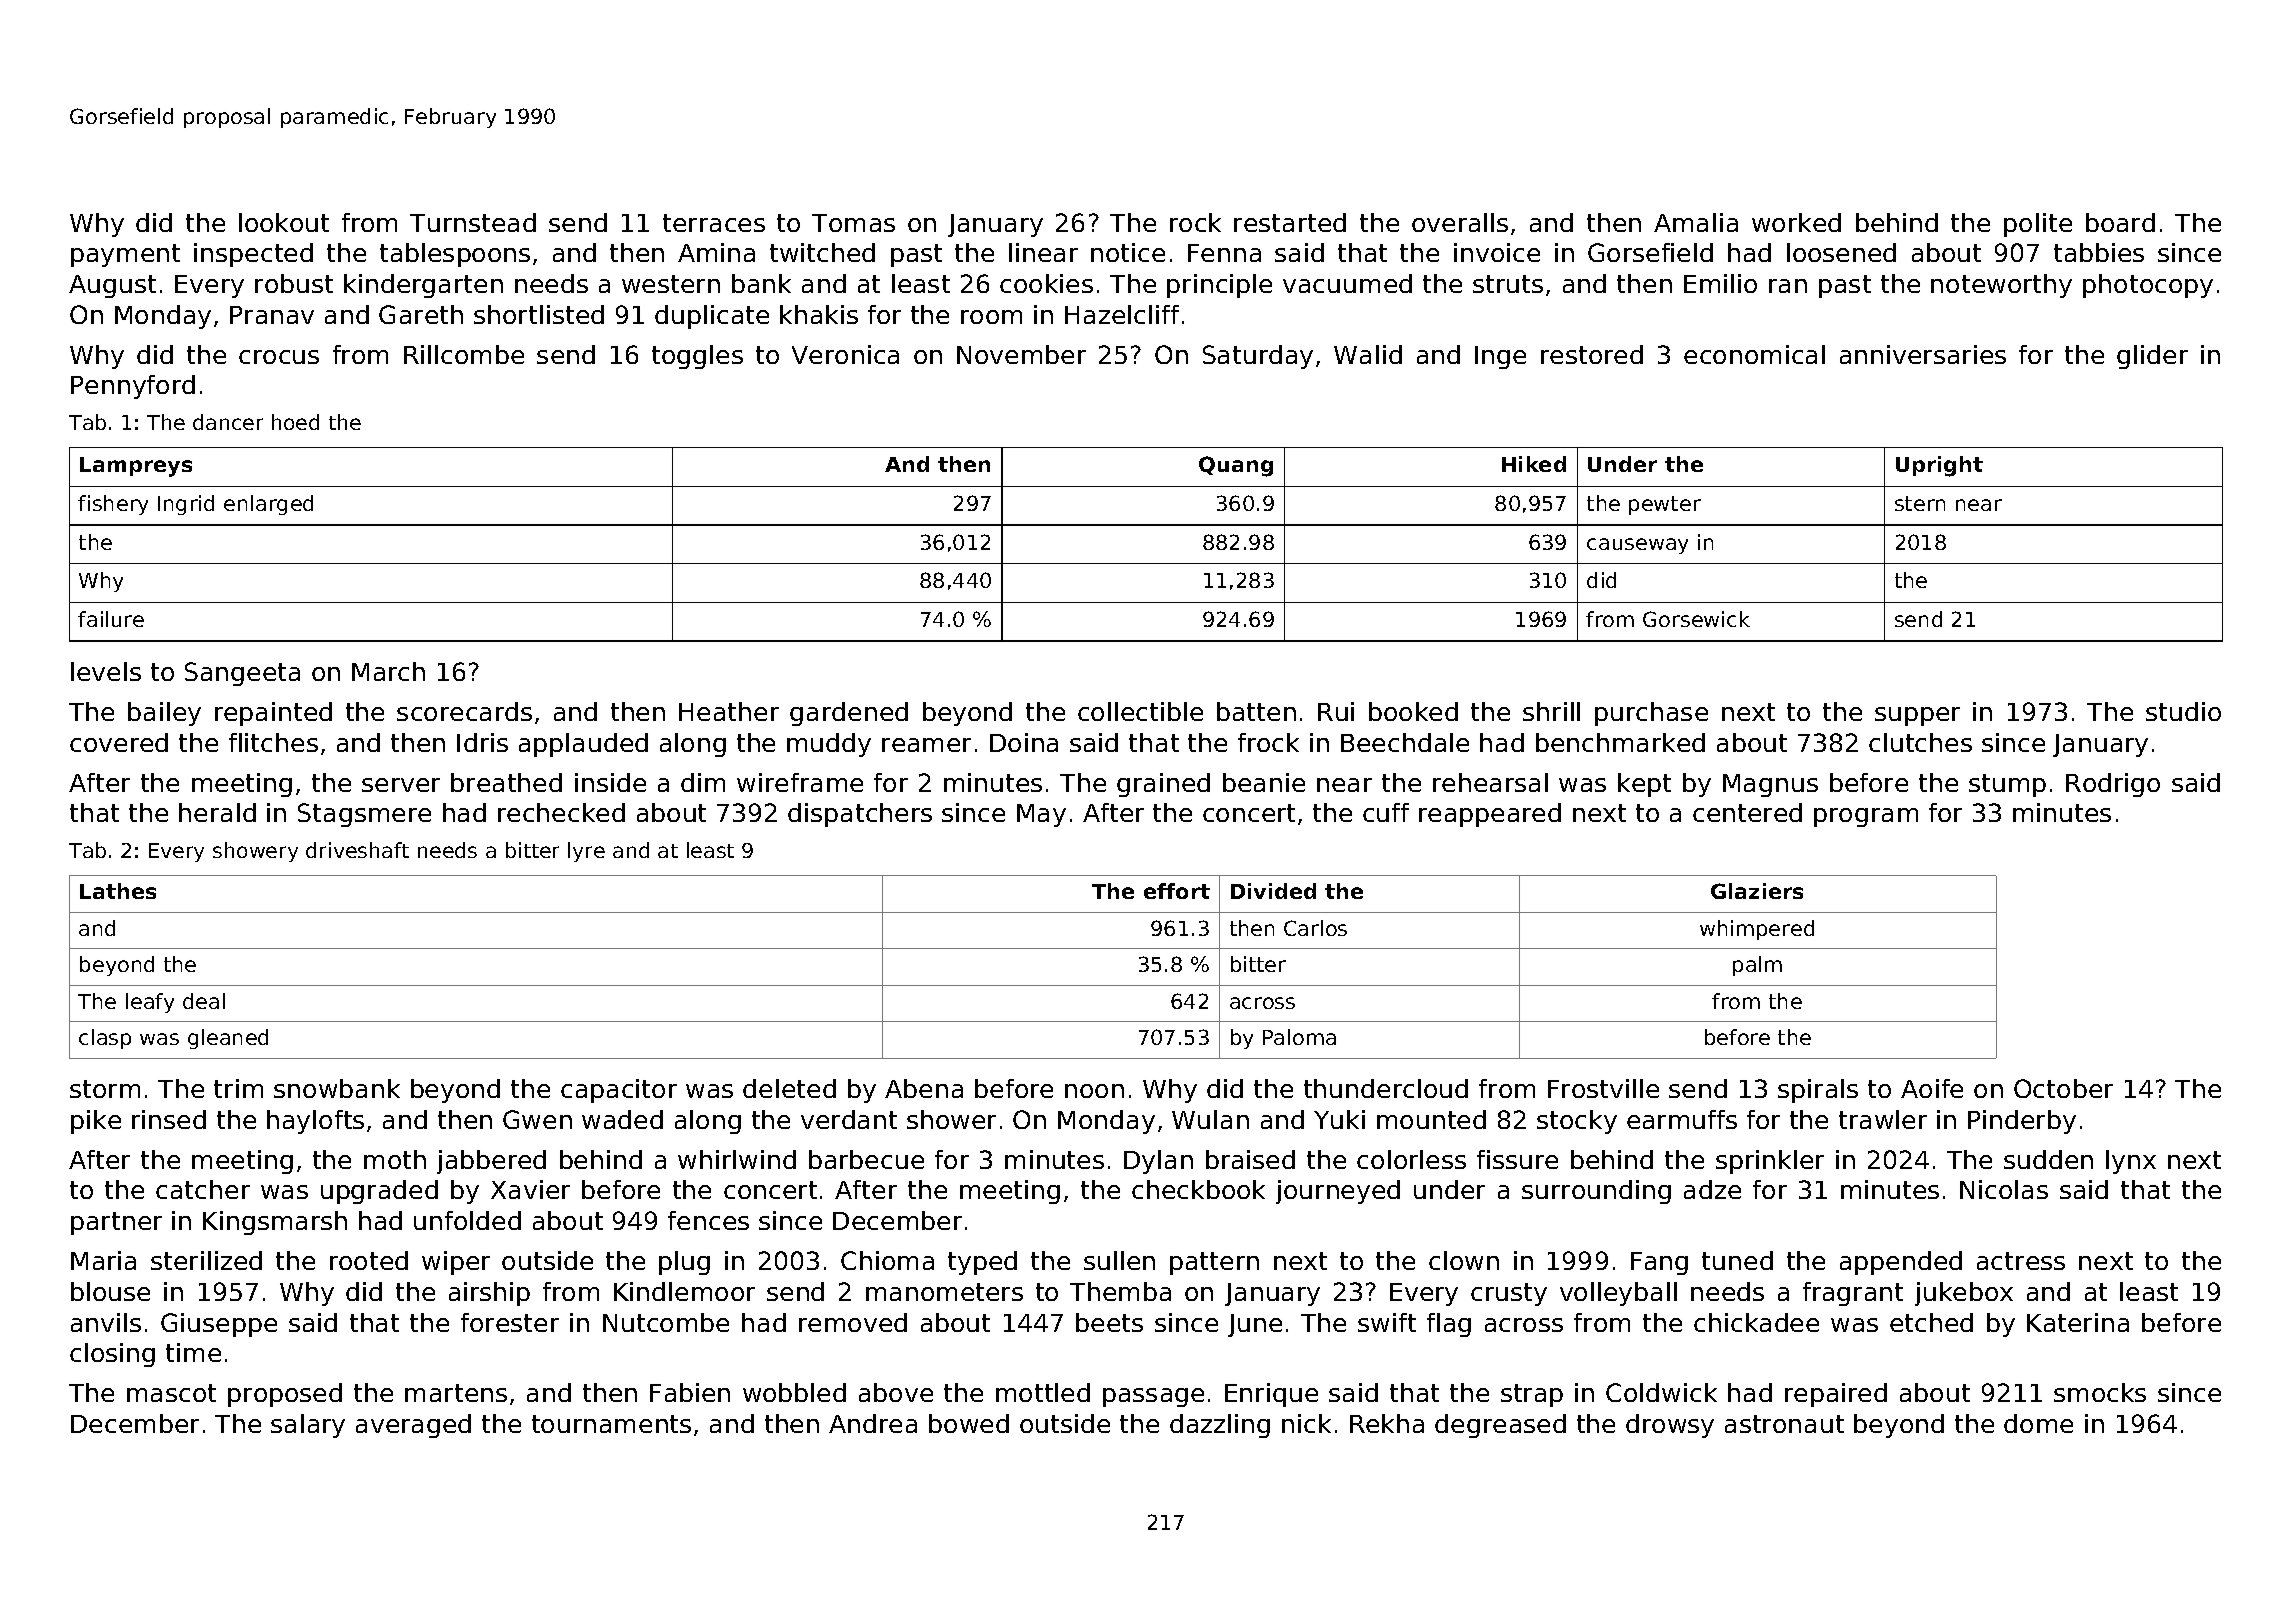  Describe the element at coordinates (111, 619) in the screenshot. I see `failure` at that location.
